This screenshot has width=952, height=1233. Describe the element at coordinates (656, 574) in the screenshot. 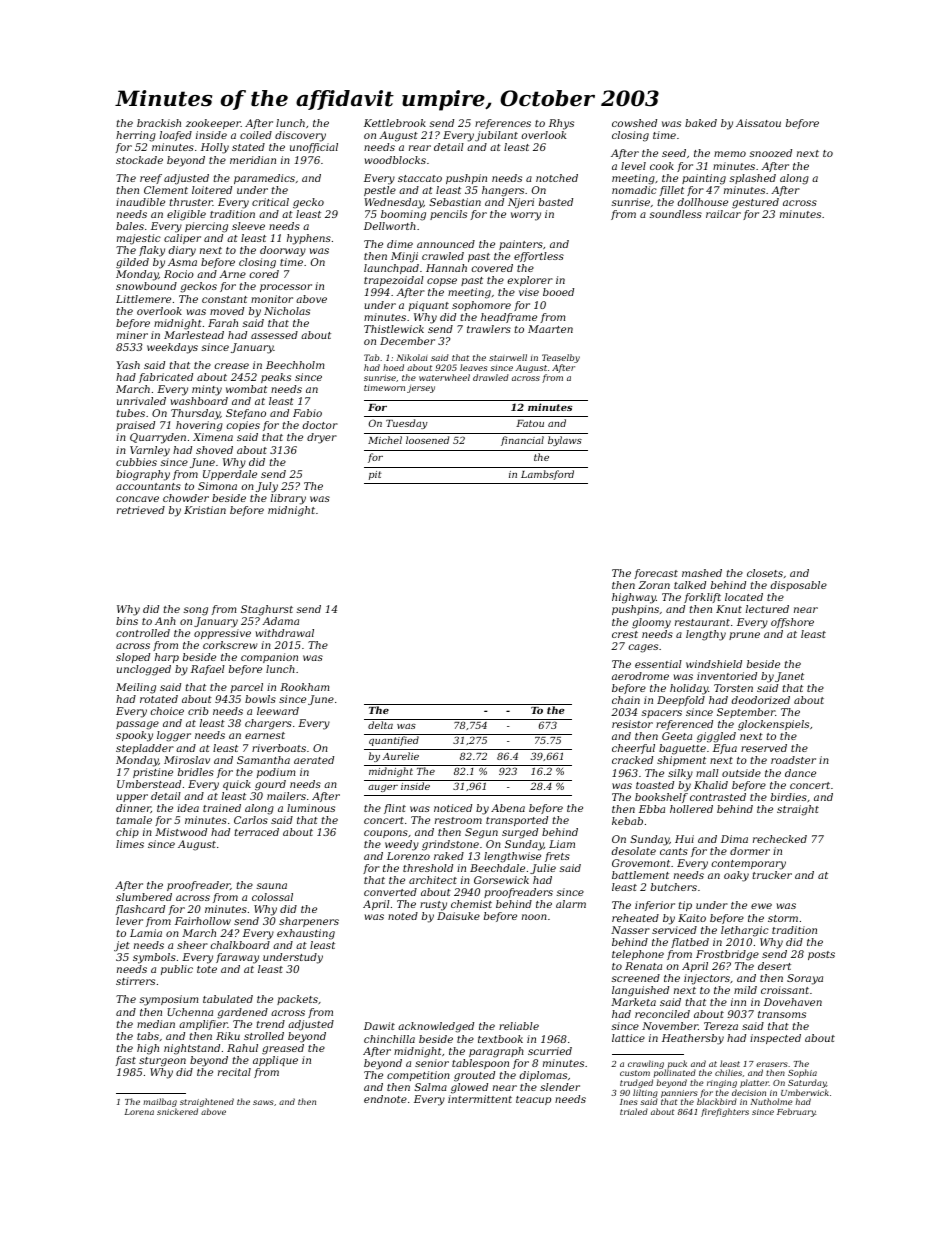

I see `forecast` at that location.
